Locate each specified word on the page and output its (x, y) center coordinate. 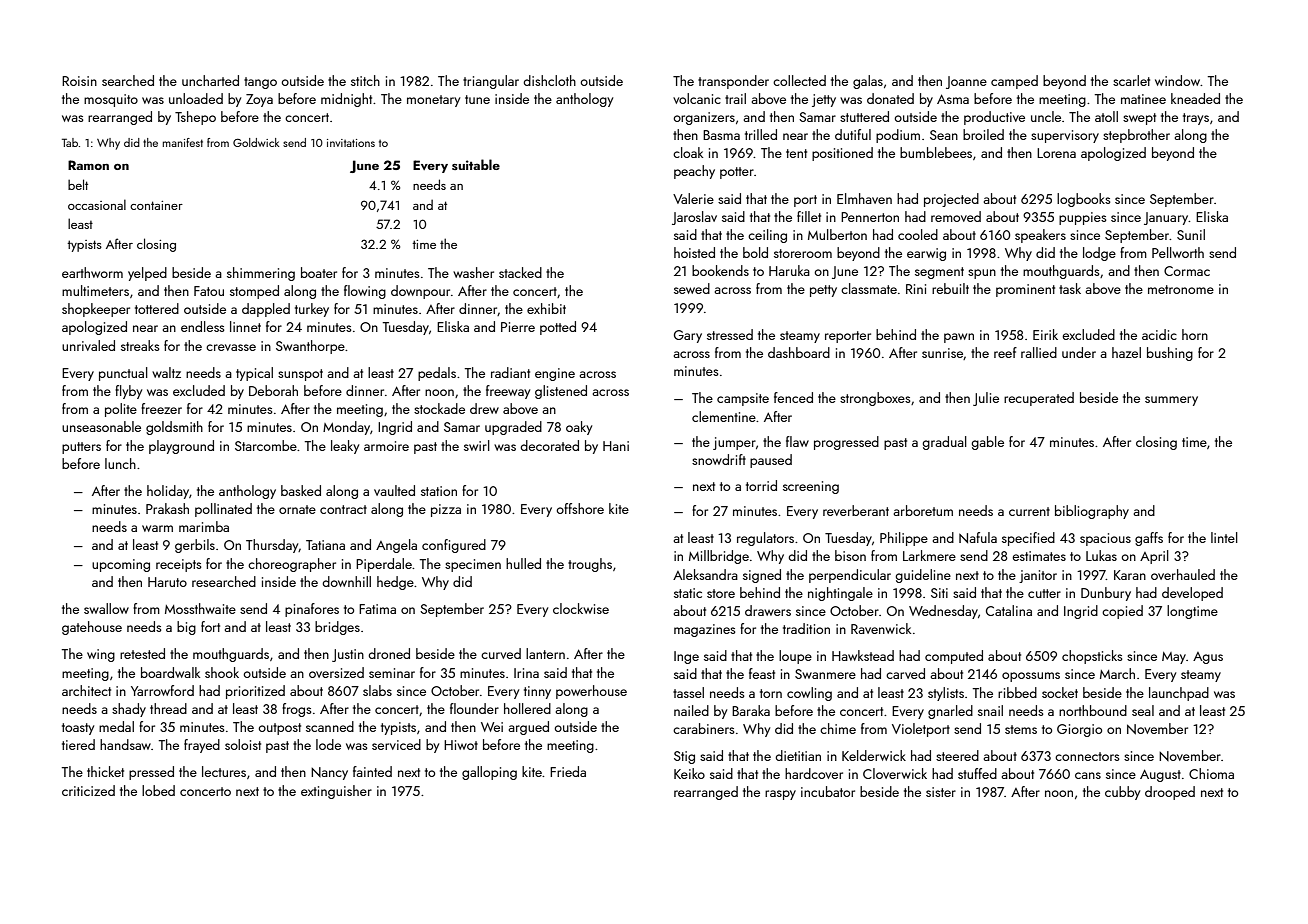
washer (473, 272)
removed (956, 216)
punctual (123, 374)
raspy (780, 795)
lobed (158, 790)
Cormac (1187, 271)
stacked (520, 272)
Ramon (88, 165)
